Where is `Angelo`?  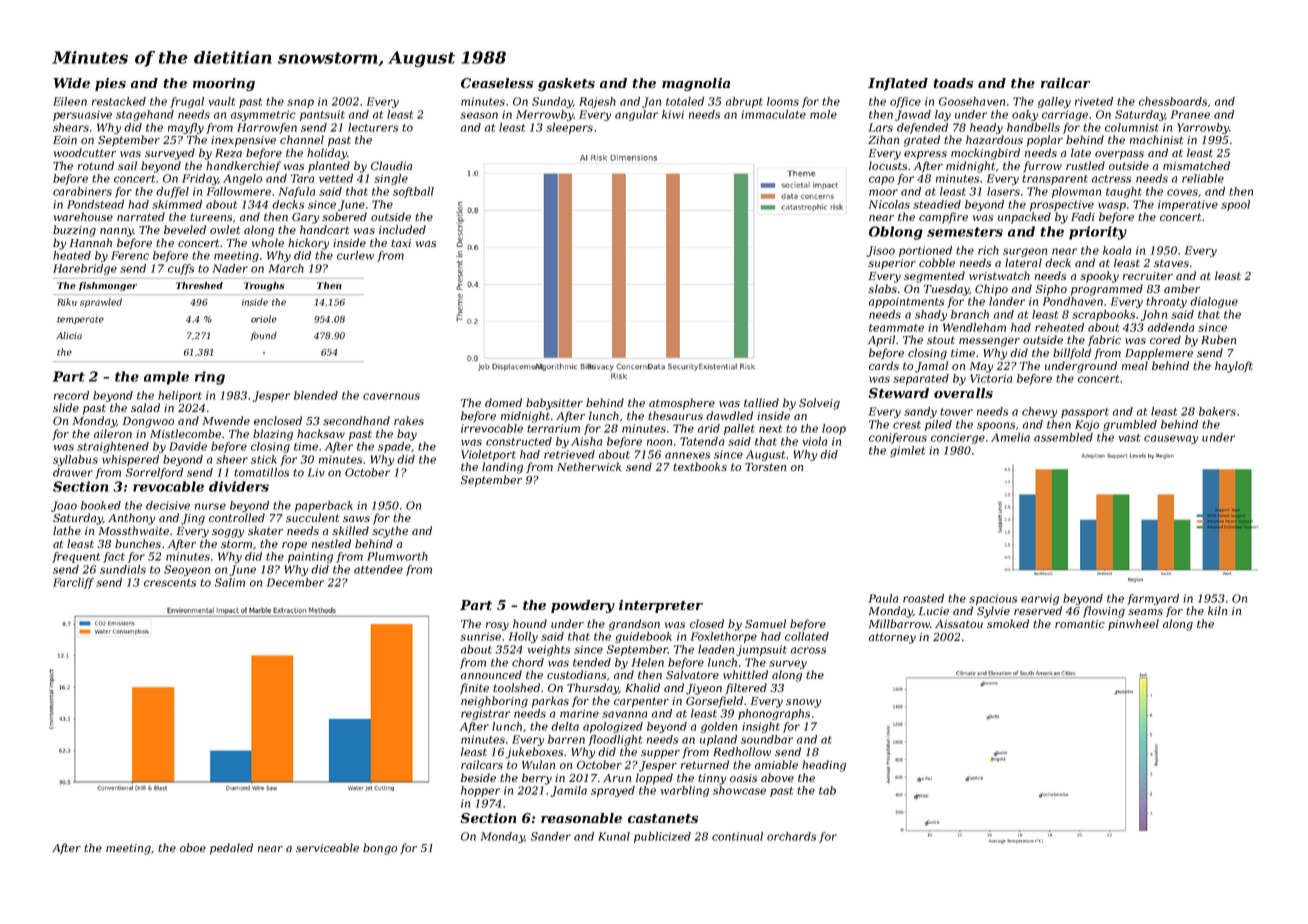
Angelo is located at coordinates (242, 179).
